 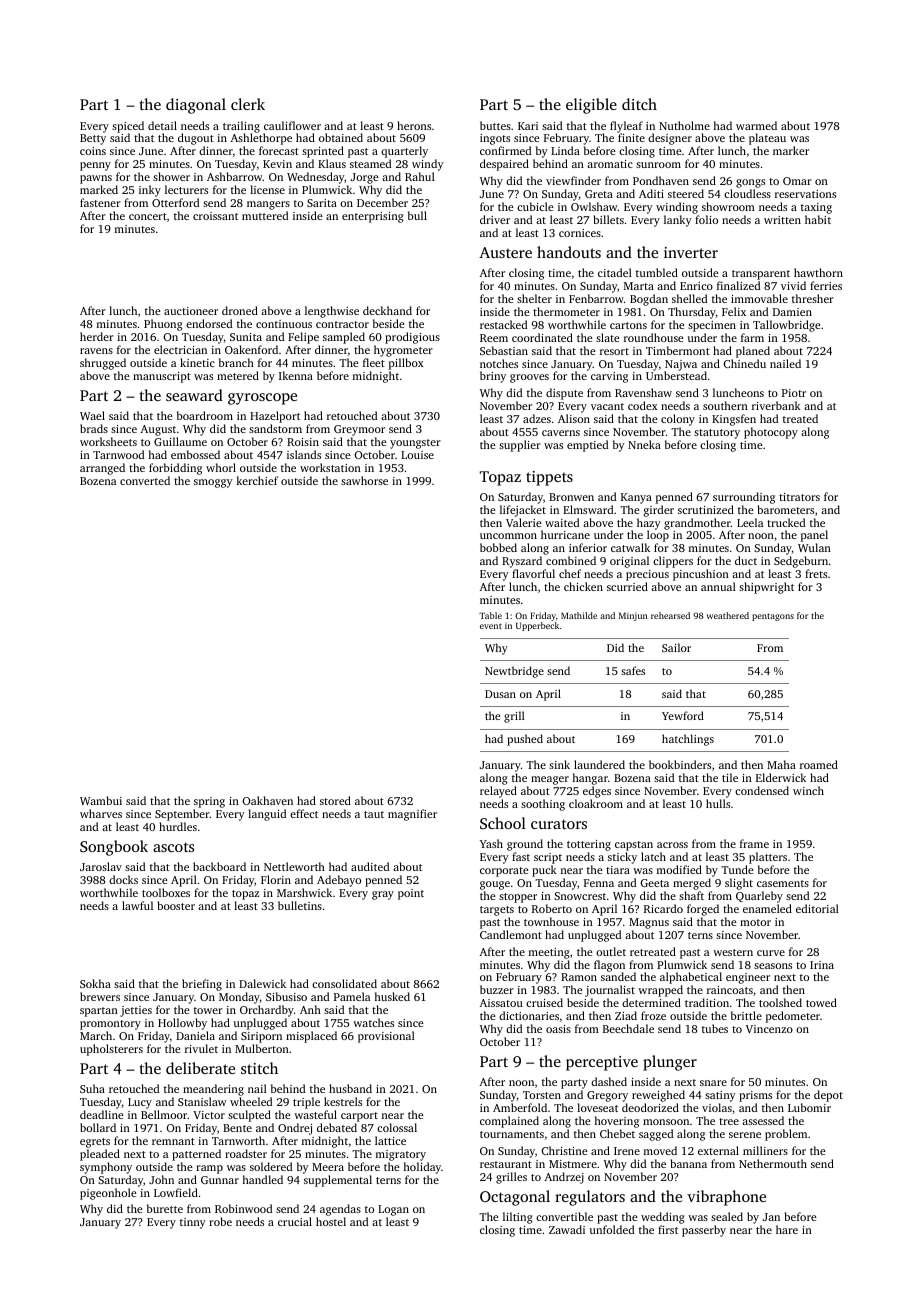 I want to click on warmed, so click(x=756, y=125).
